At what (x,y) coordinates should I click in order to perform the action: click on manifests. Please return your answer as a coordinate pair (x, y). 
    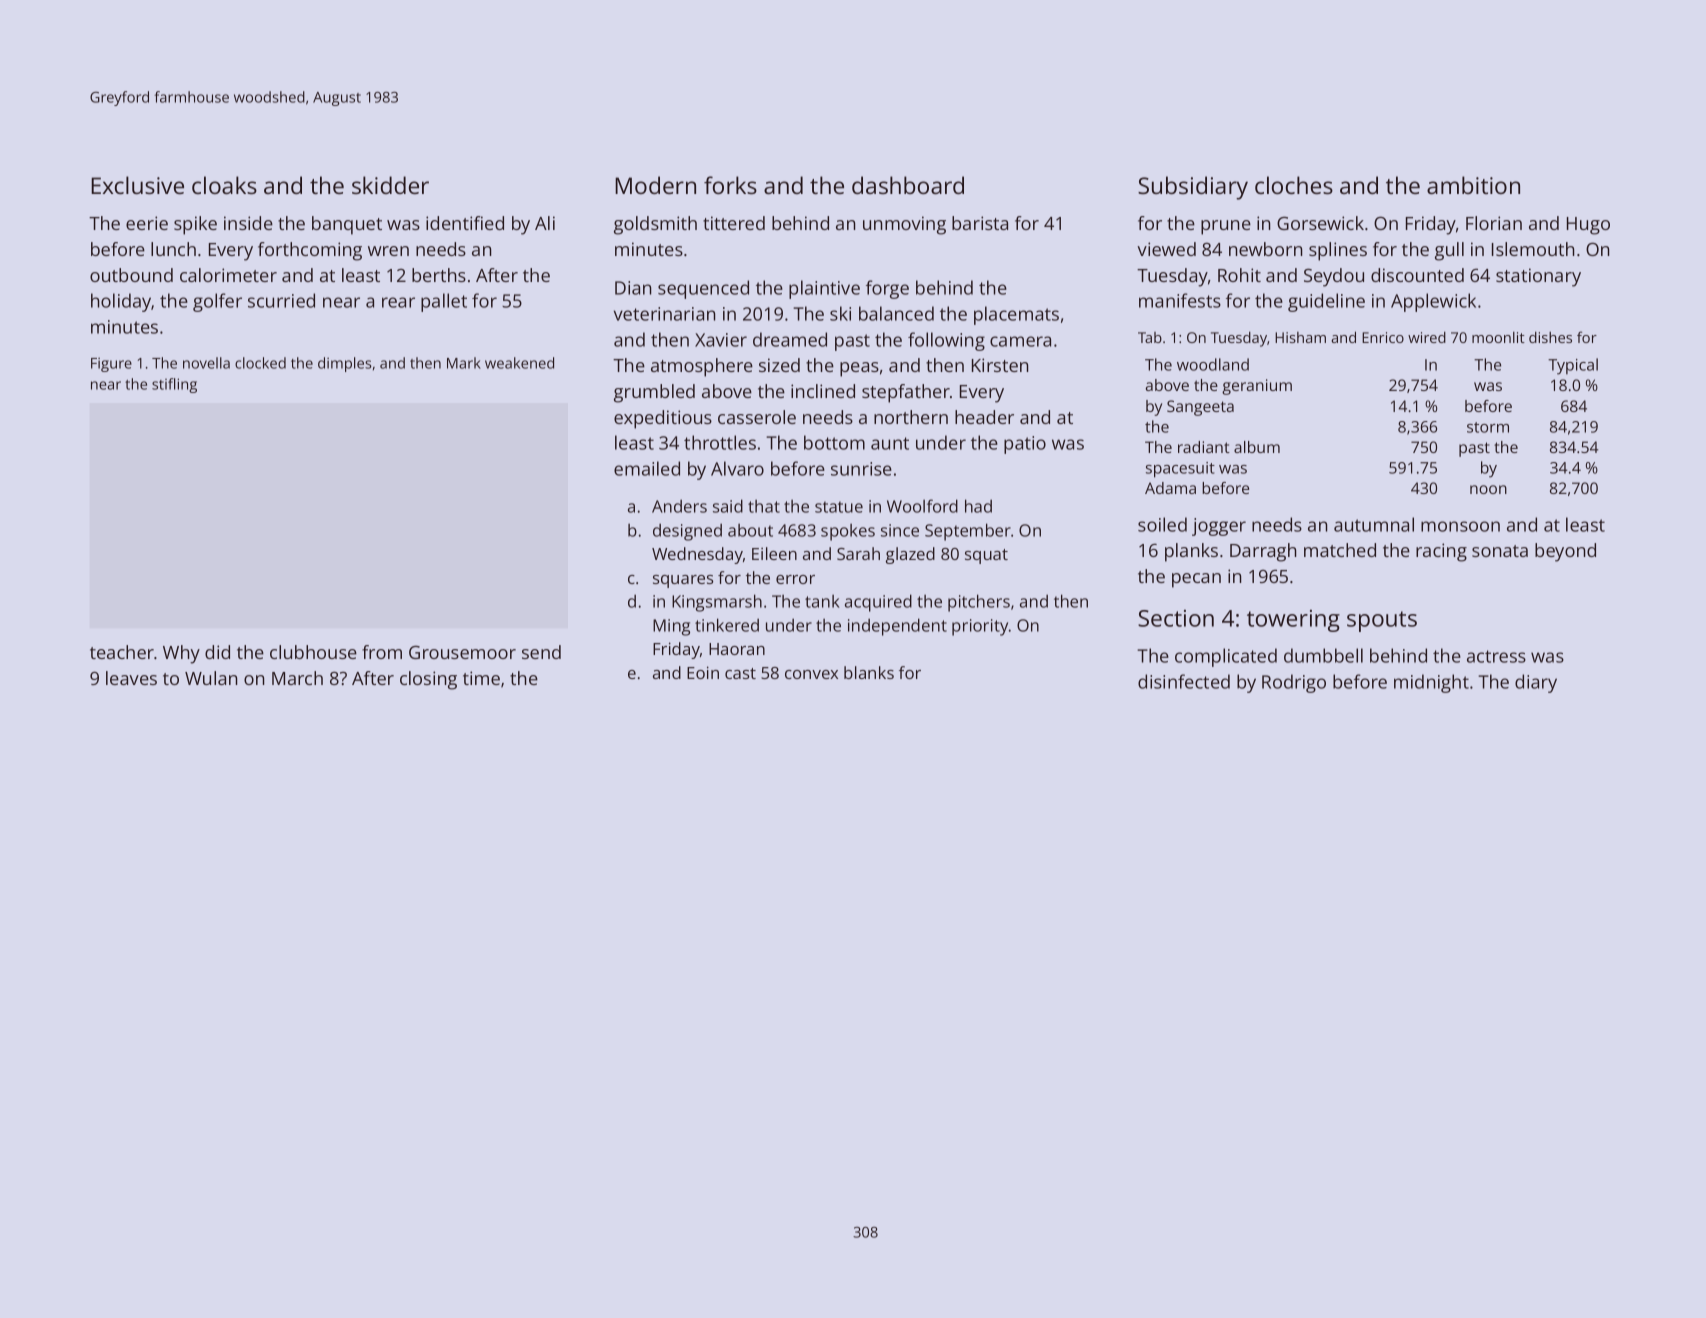
    Looking at the image, I should click on (1180, 300).
